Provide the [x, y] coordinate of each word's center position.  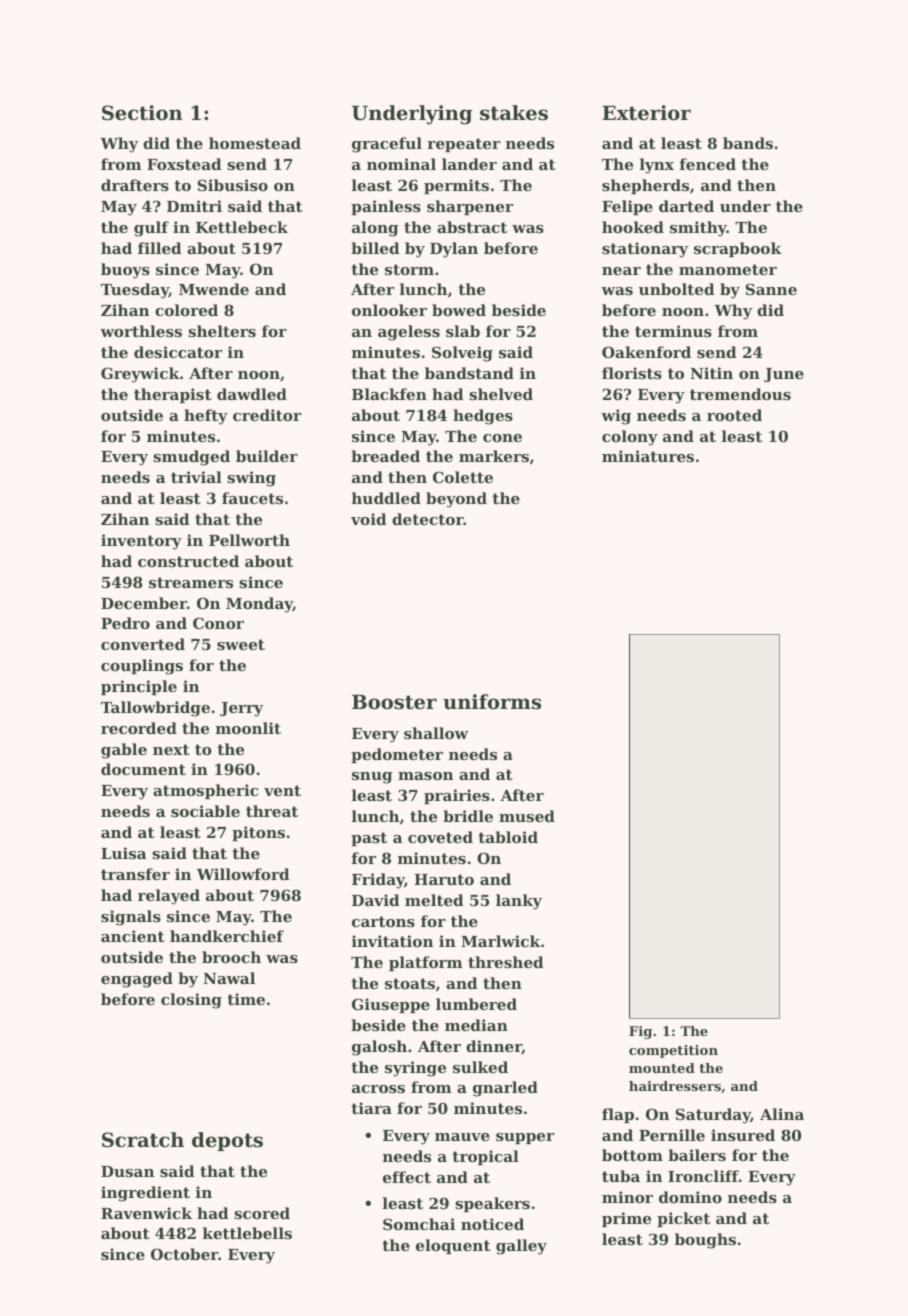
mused [527, 816]
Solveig [462, 354]
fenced [707, 164]
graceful [387, 145]
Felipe [627, 207]
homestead [255, 143]
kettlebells [247, 1233]
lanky [519, 902]
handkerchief [227, 936]
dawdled [252, 394]
